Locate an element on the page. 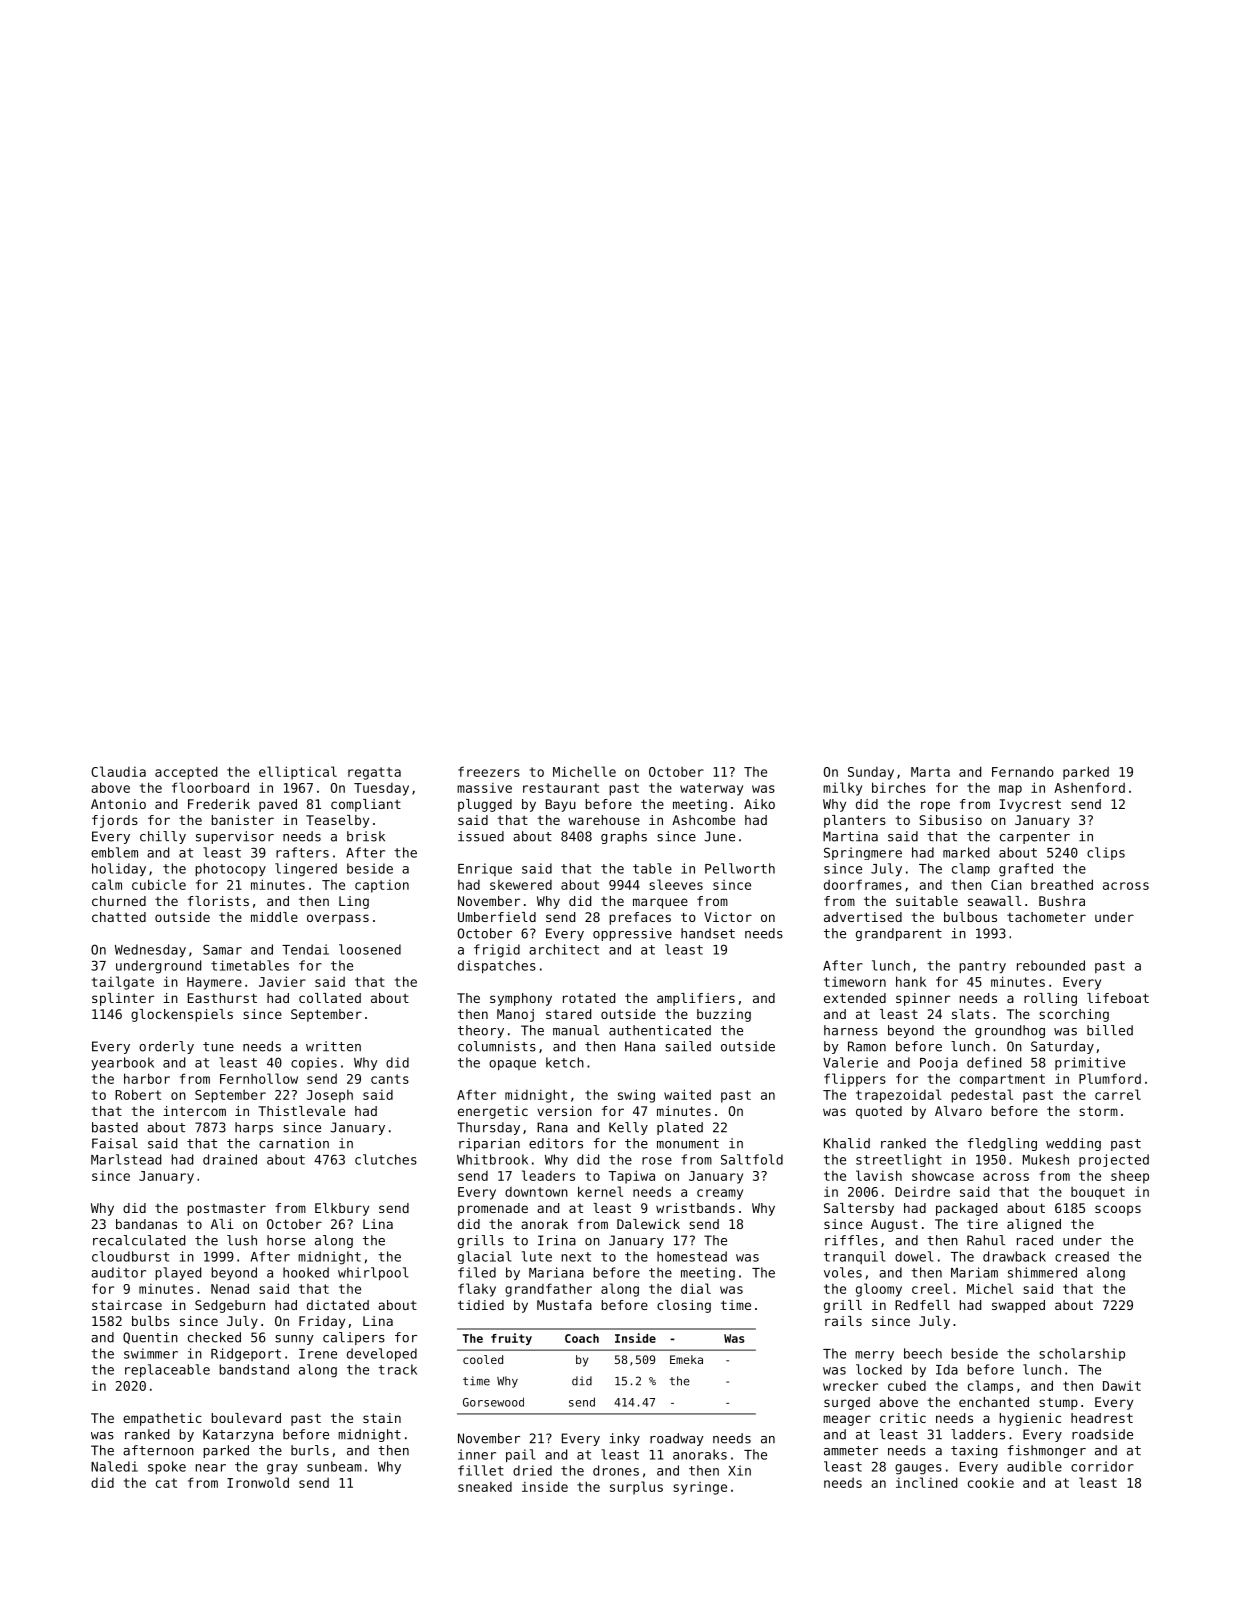 This image has height=1614, width=1247. cookie is located at coordinates (991, 1482).
